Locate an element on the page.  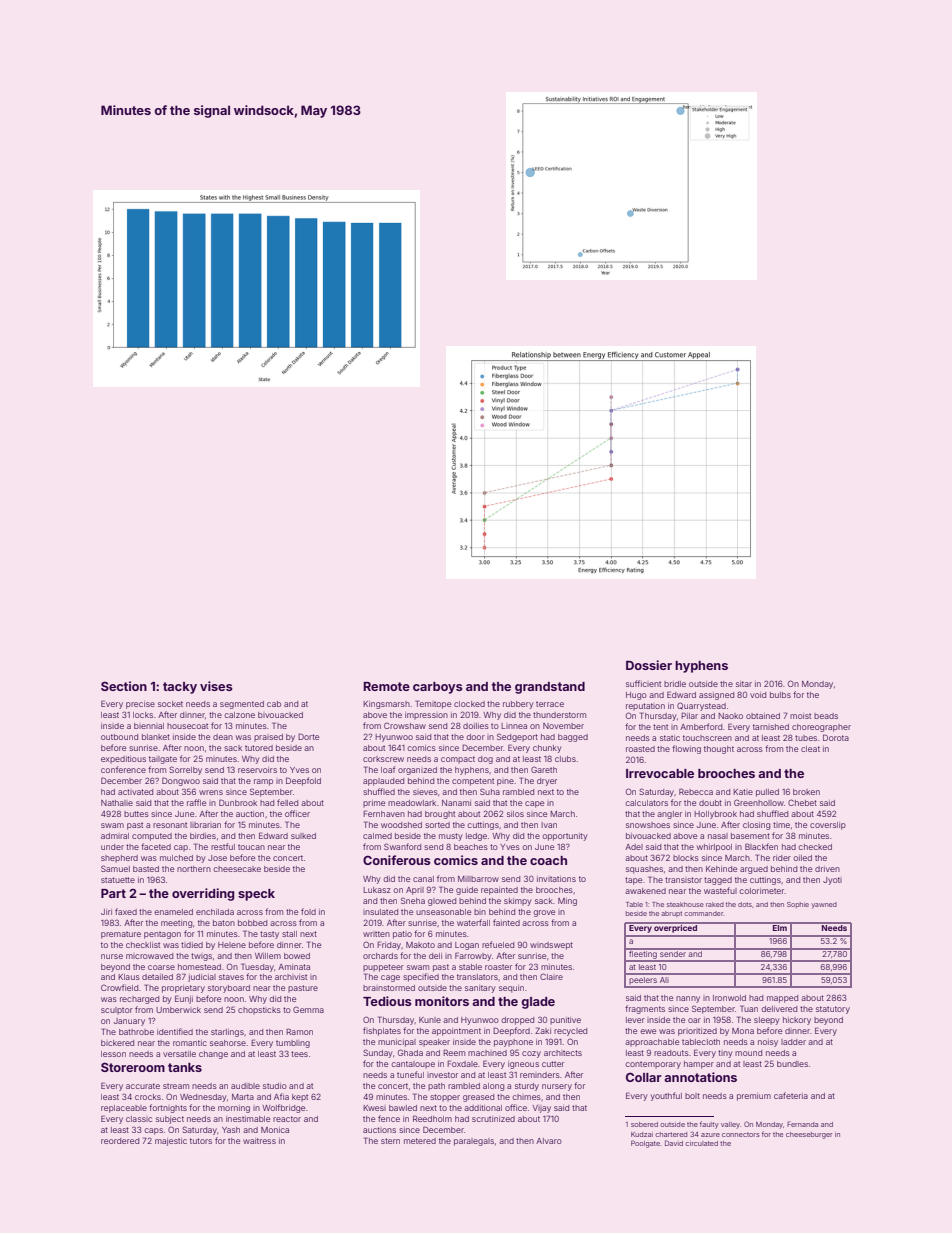
sitar is located at coordinates (744, 684).
